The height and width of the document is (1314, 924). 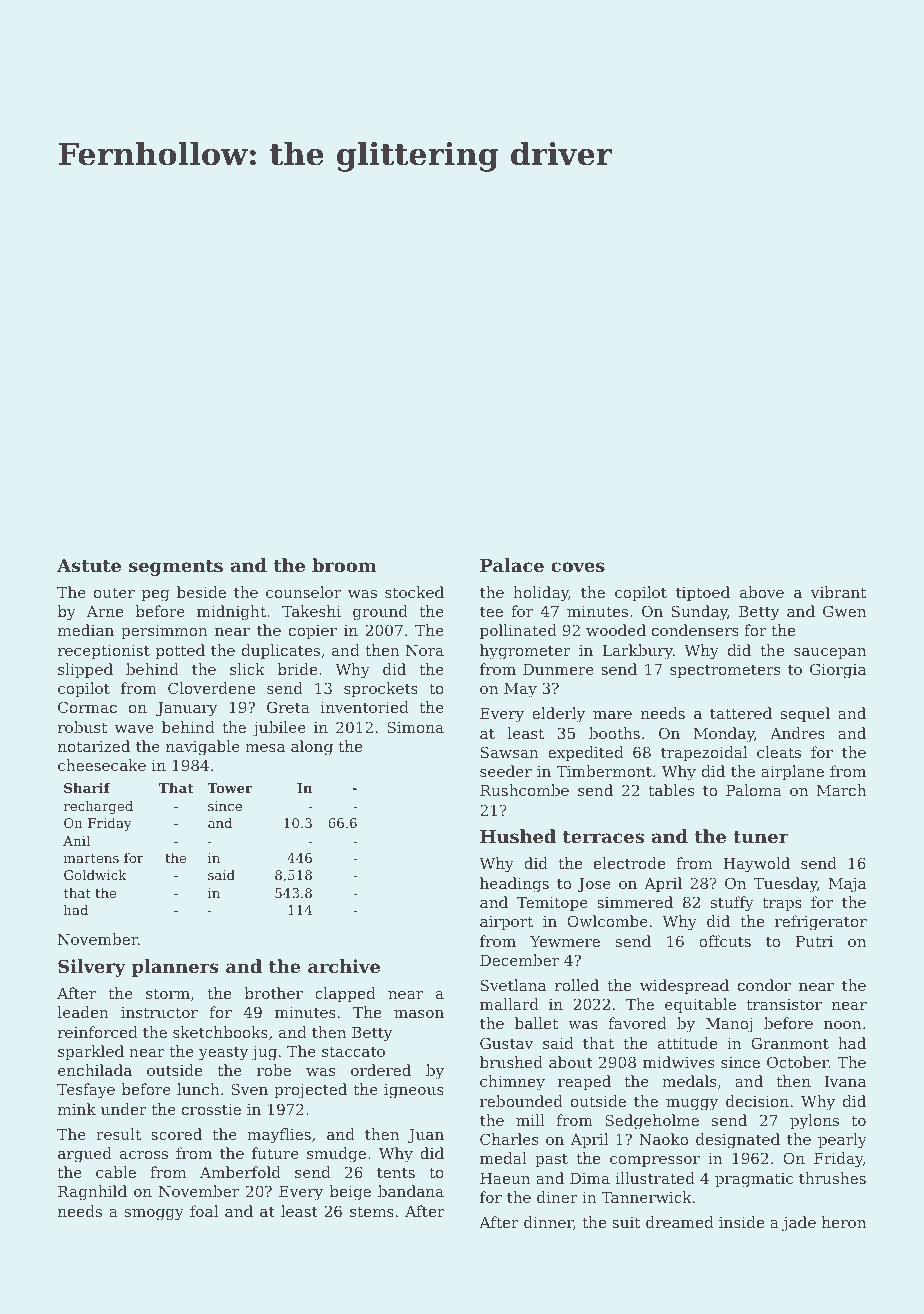 I want to click on above, so click(x=762, y=592).
